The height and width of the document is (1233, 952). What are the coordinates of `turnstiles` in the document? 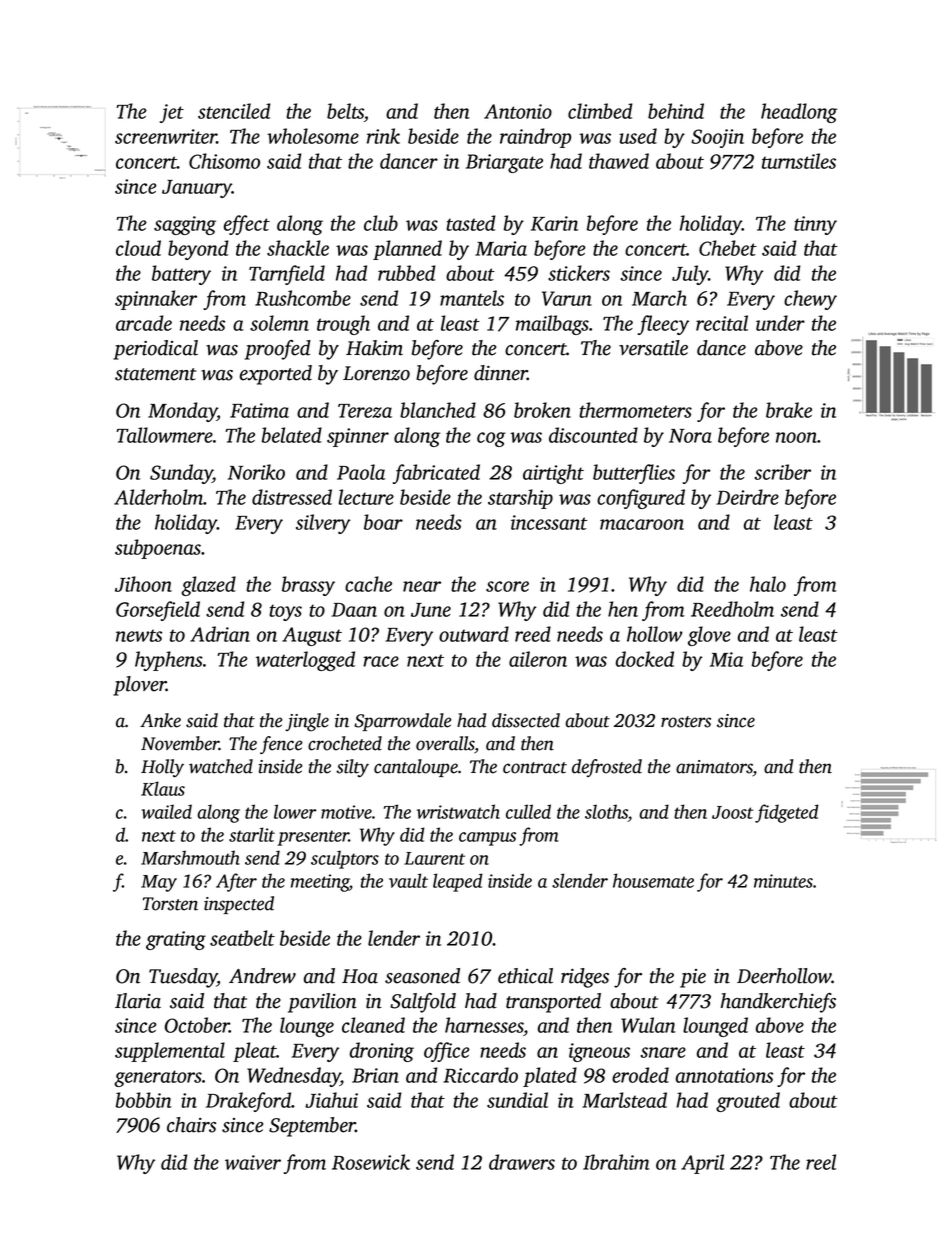 It's located at (799, 161).
